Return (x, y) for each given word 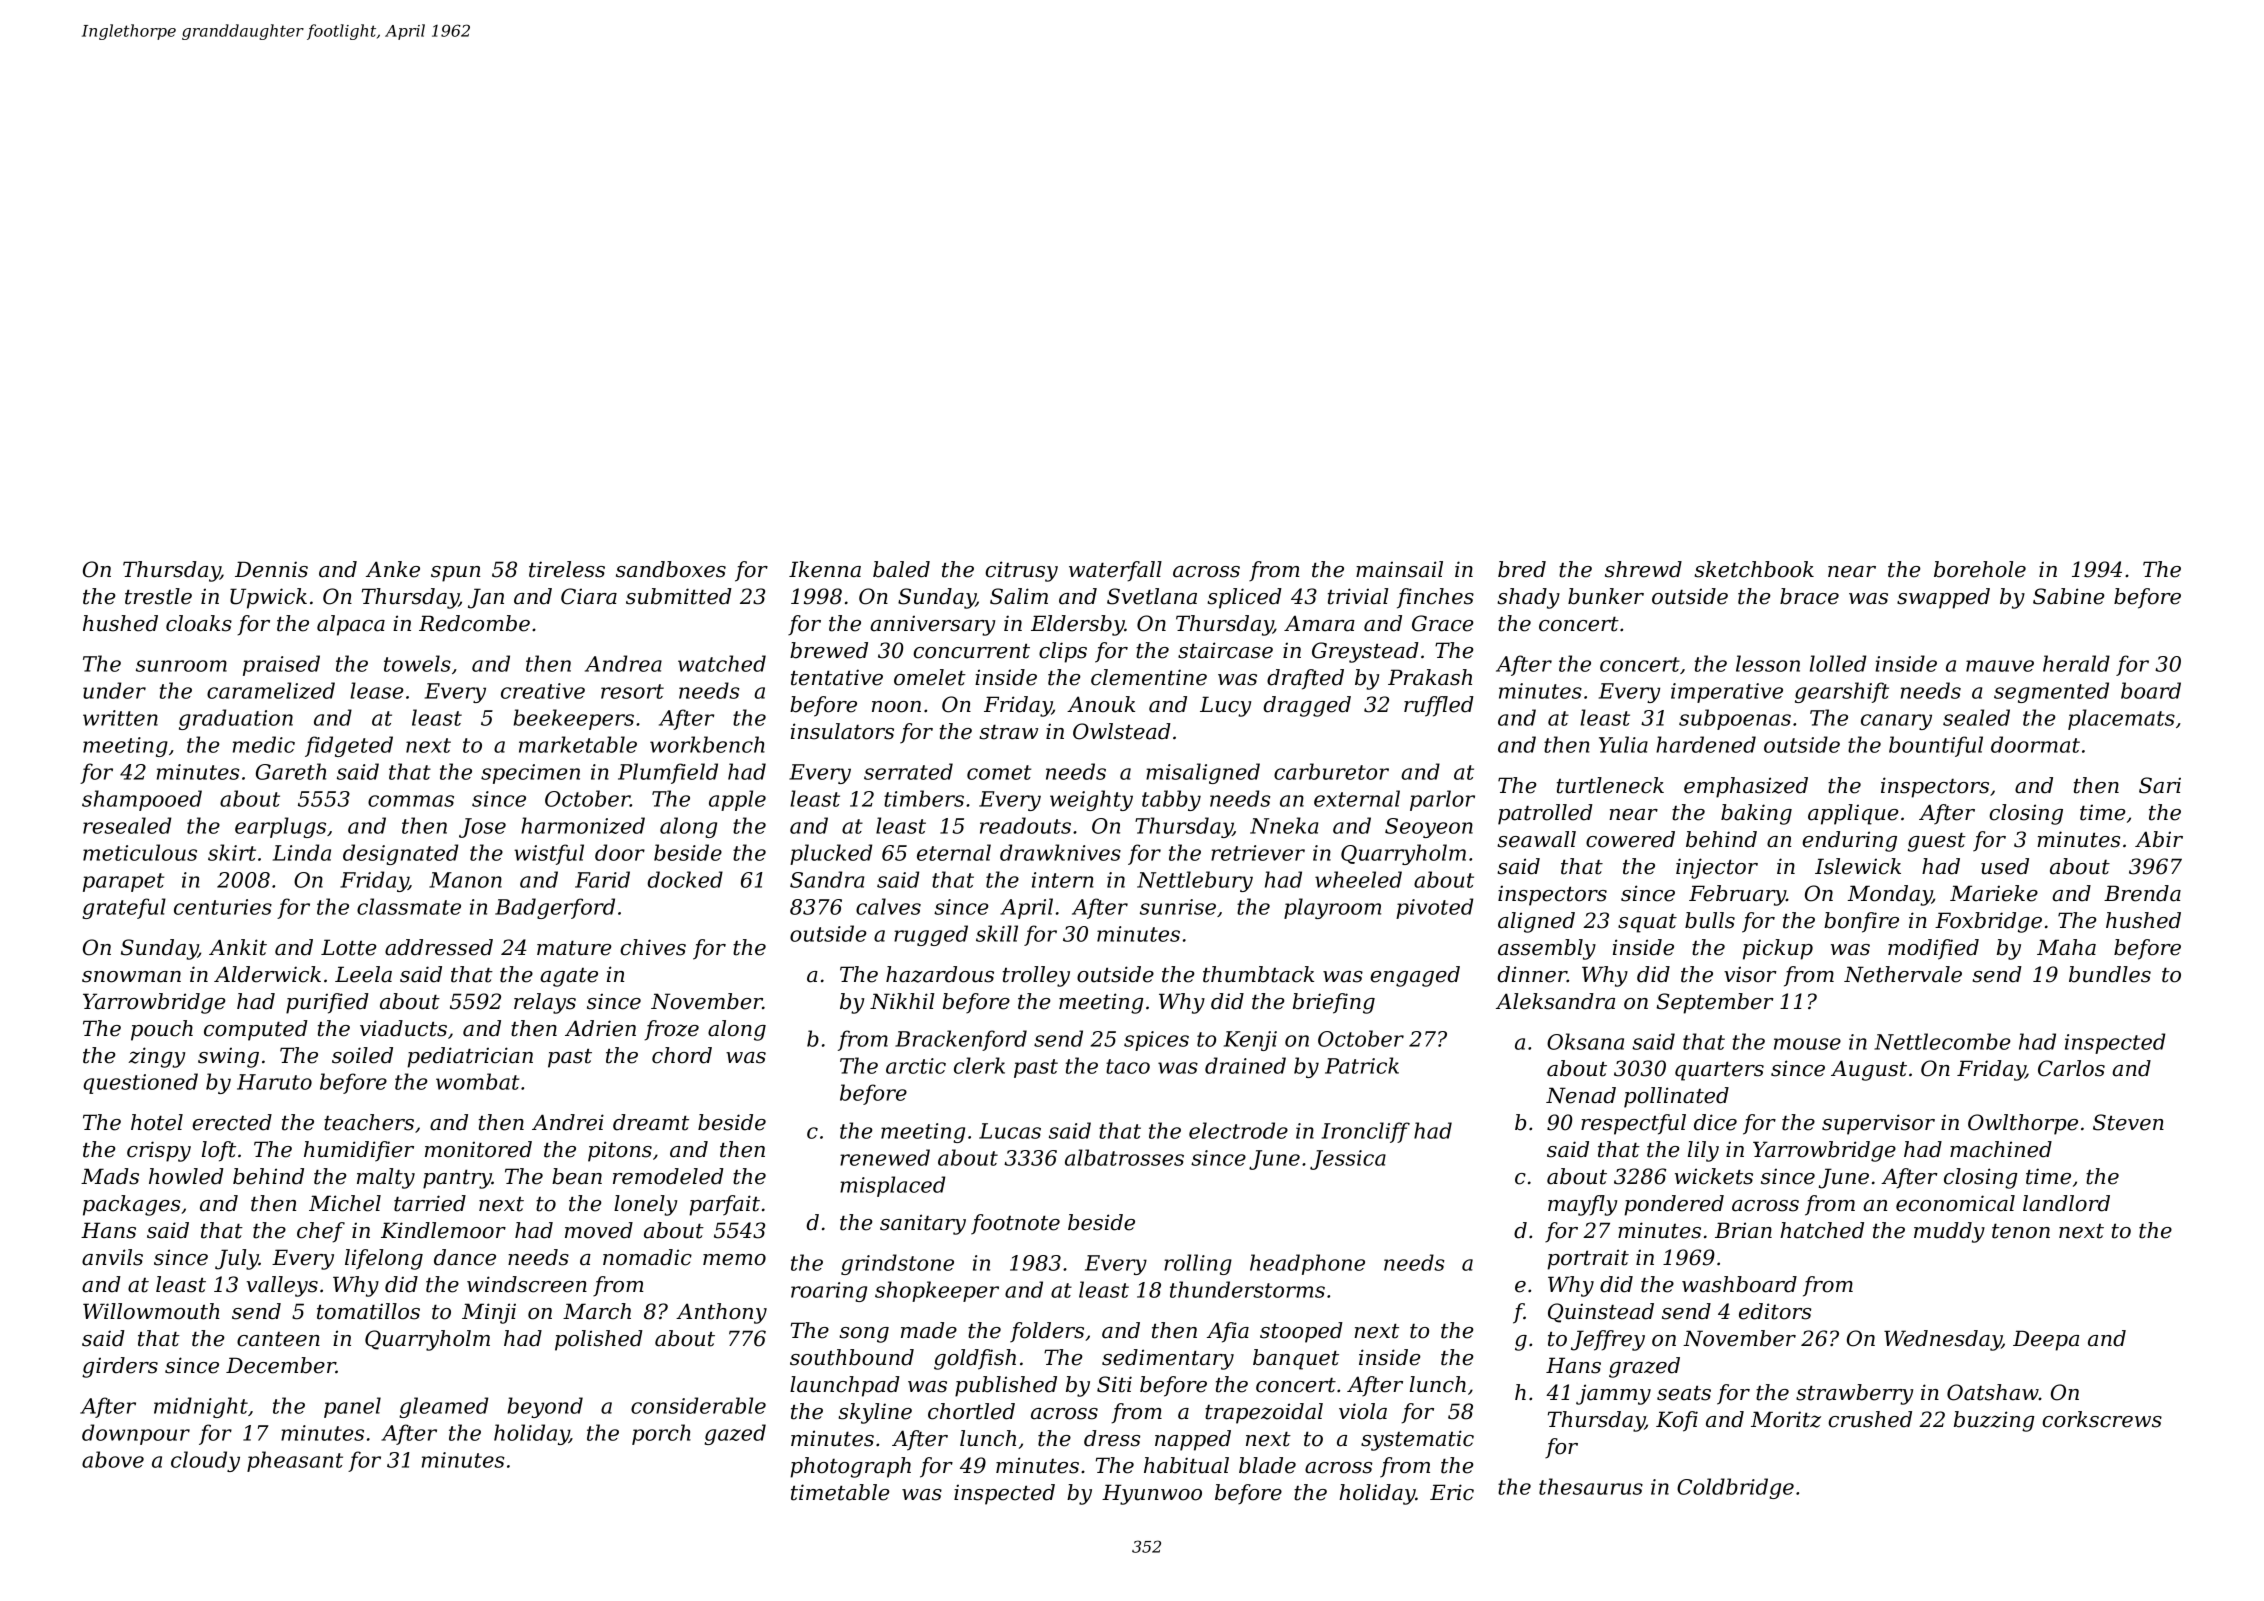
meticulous (140, 852)
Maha (2066, 947)
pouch (162, 1030)
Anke (393, 569)
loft (219, 1151)
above (113, 1459)
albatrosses (1124, 1157)
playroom (1332, 908)
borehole (1980, 569)
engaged (1415, 976)
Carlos (2071, 1068)
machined (2001, 1149)
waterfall (1115, 571)
